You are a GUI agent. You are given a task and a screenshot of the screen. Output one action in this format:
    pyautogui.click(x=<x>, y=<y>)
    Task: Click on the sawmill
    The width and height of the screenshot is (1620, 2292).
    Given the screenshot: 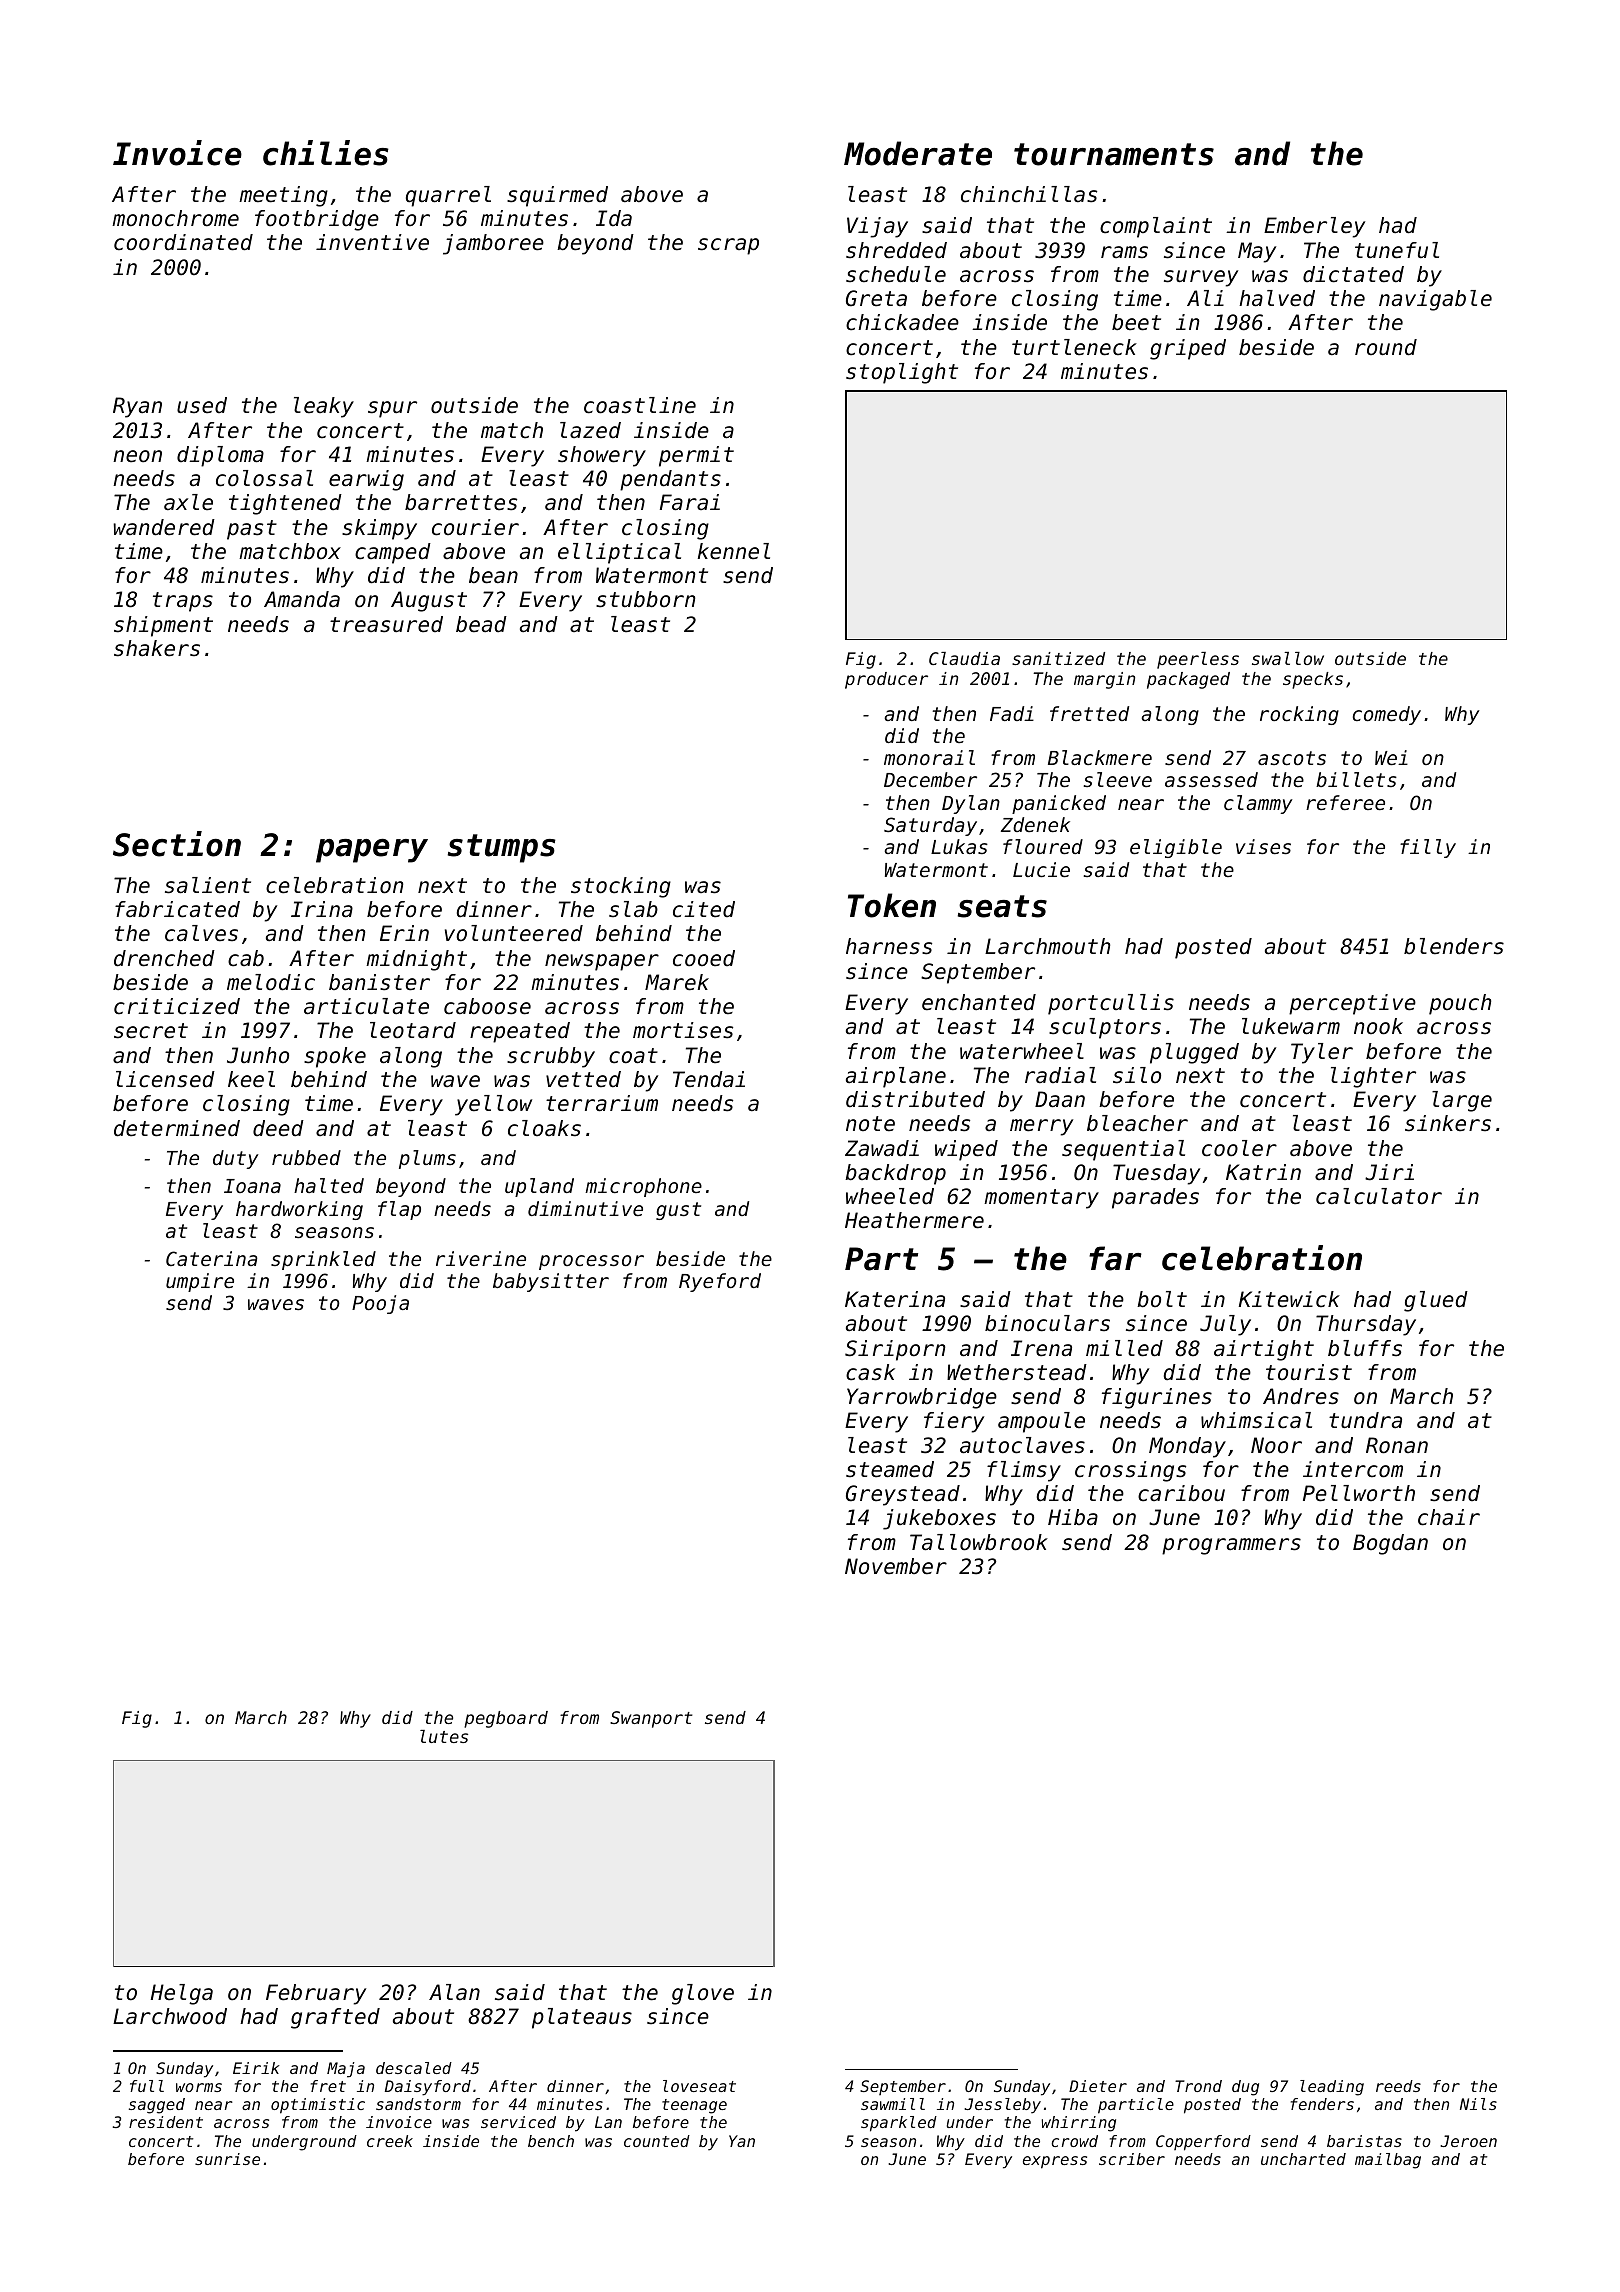 What is the action you would take?
    pyautogui.click(x=893, y=2104)
